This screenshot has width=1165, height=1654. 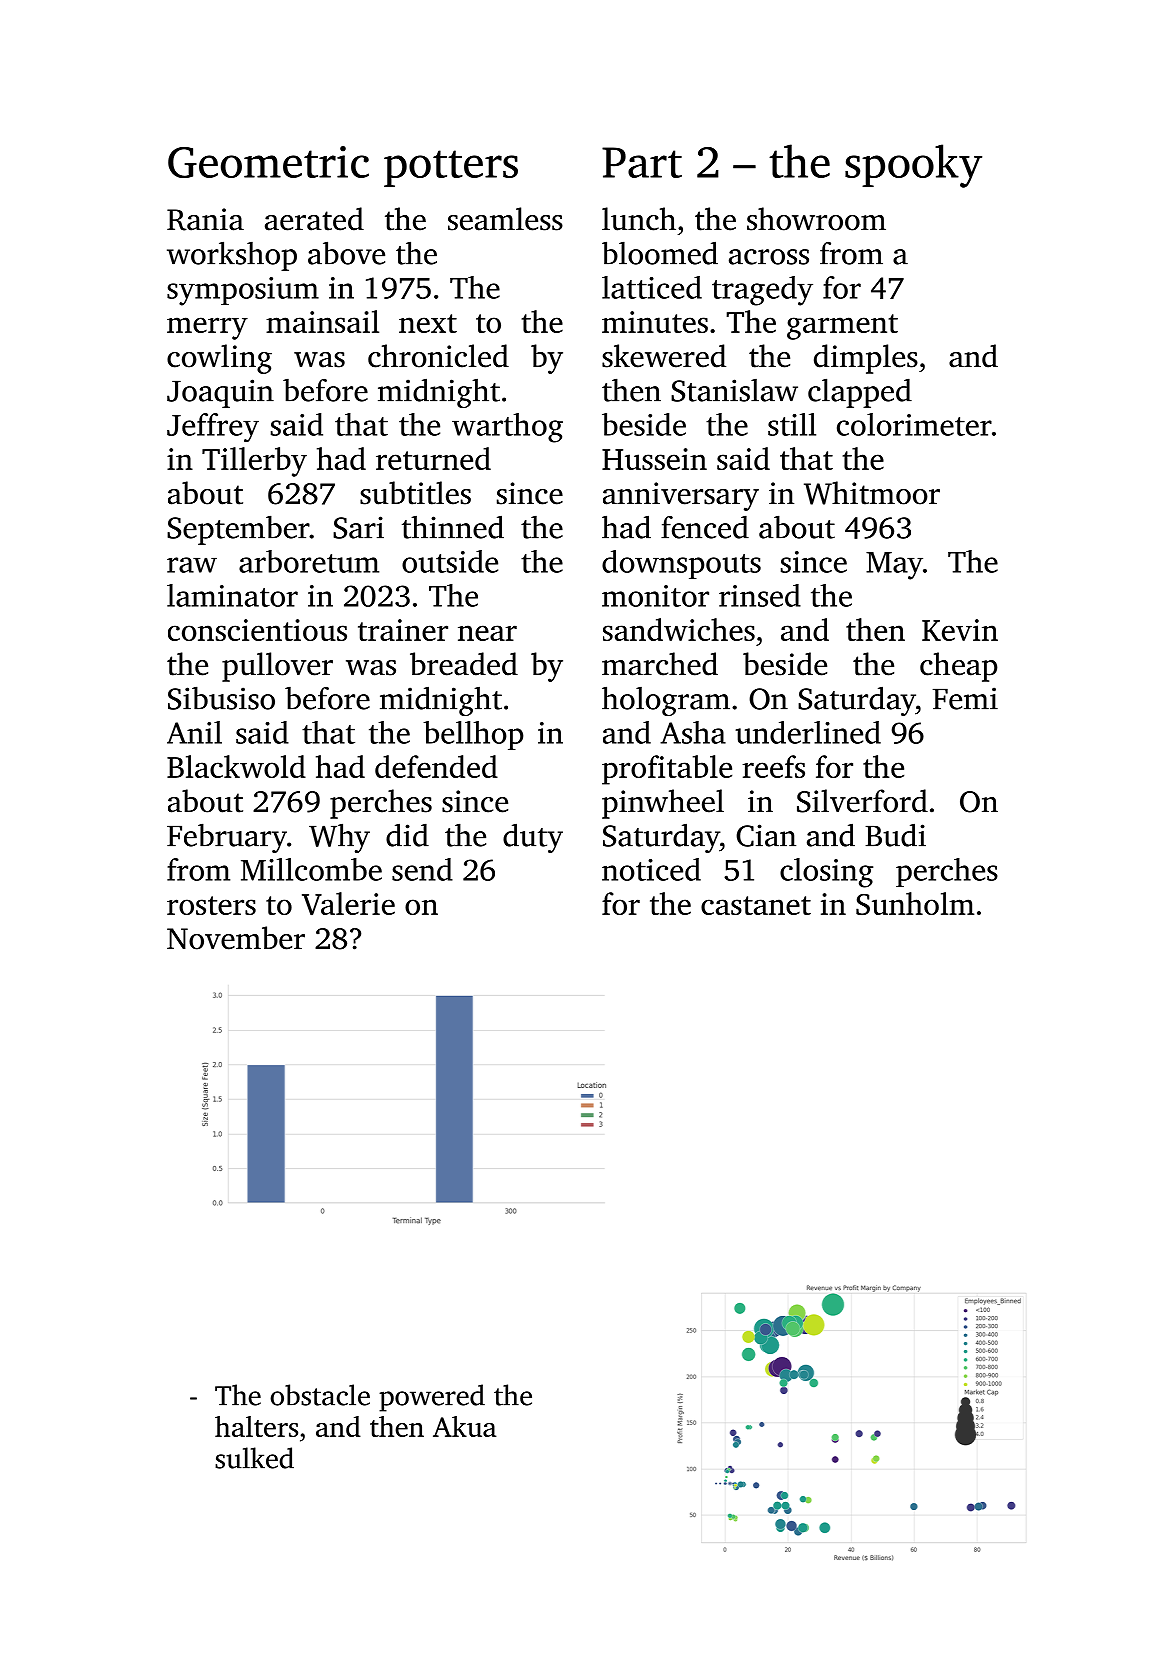 What do you see at coordinates (268, 162) in the screenshot?
I see `Geometric` at bounding box center [268, 162].
